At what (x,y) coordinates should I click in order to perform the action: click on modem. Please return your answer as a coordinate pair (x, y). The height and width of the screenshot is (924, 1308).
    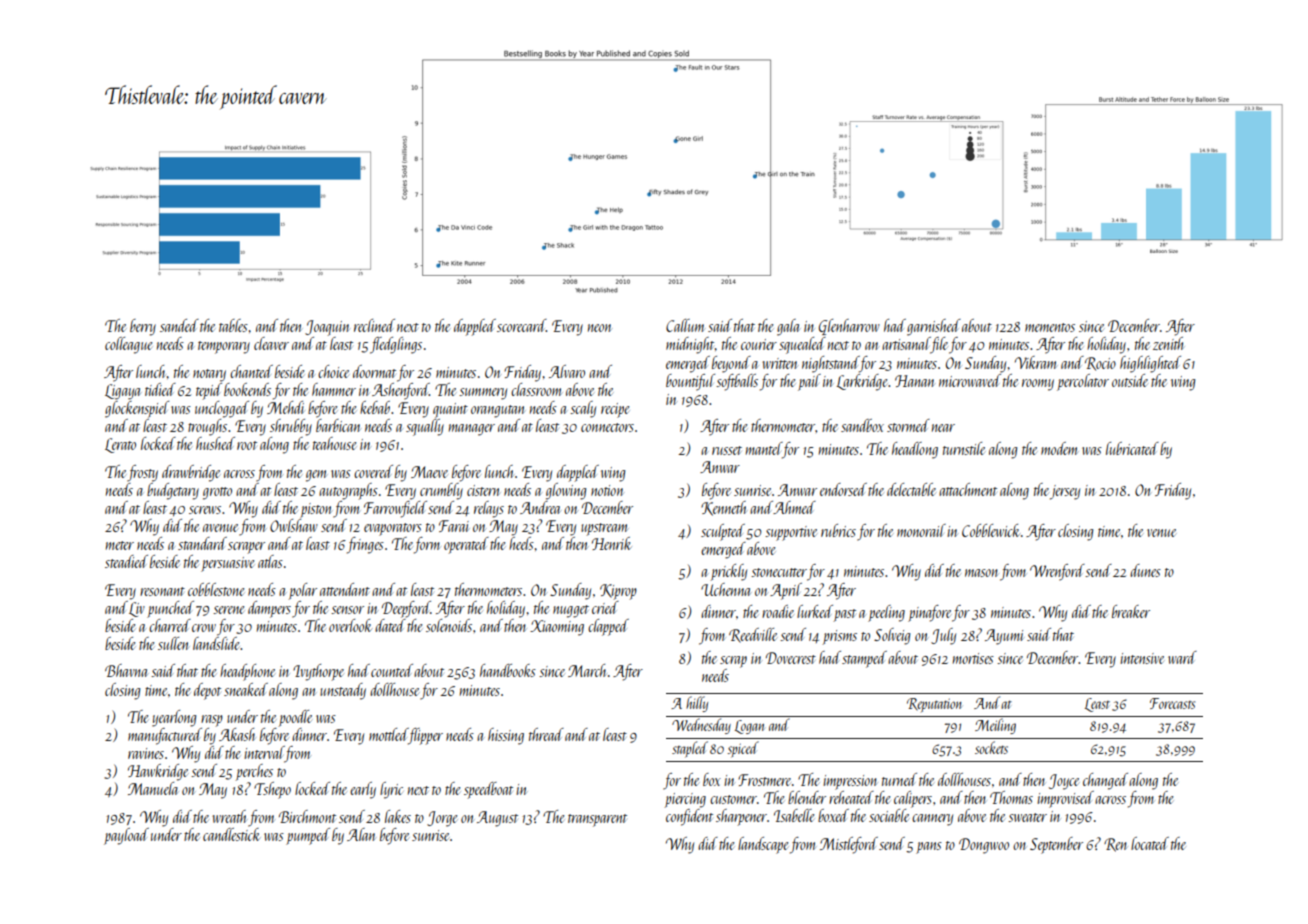
    Looking at the image, I should click on (1059, 448).
